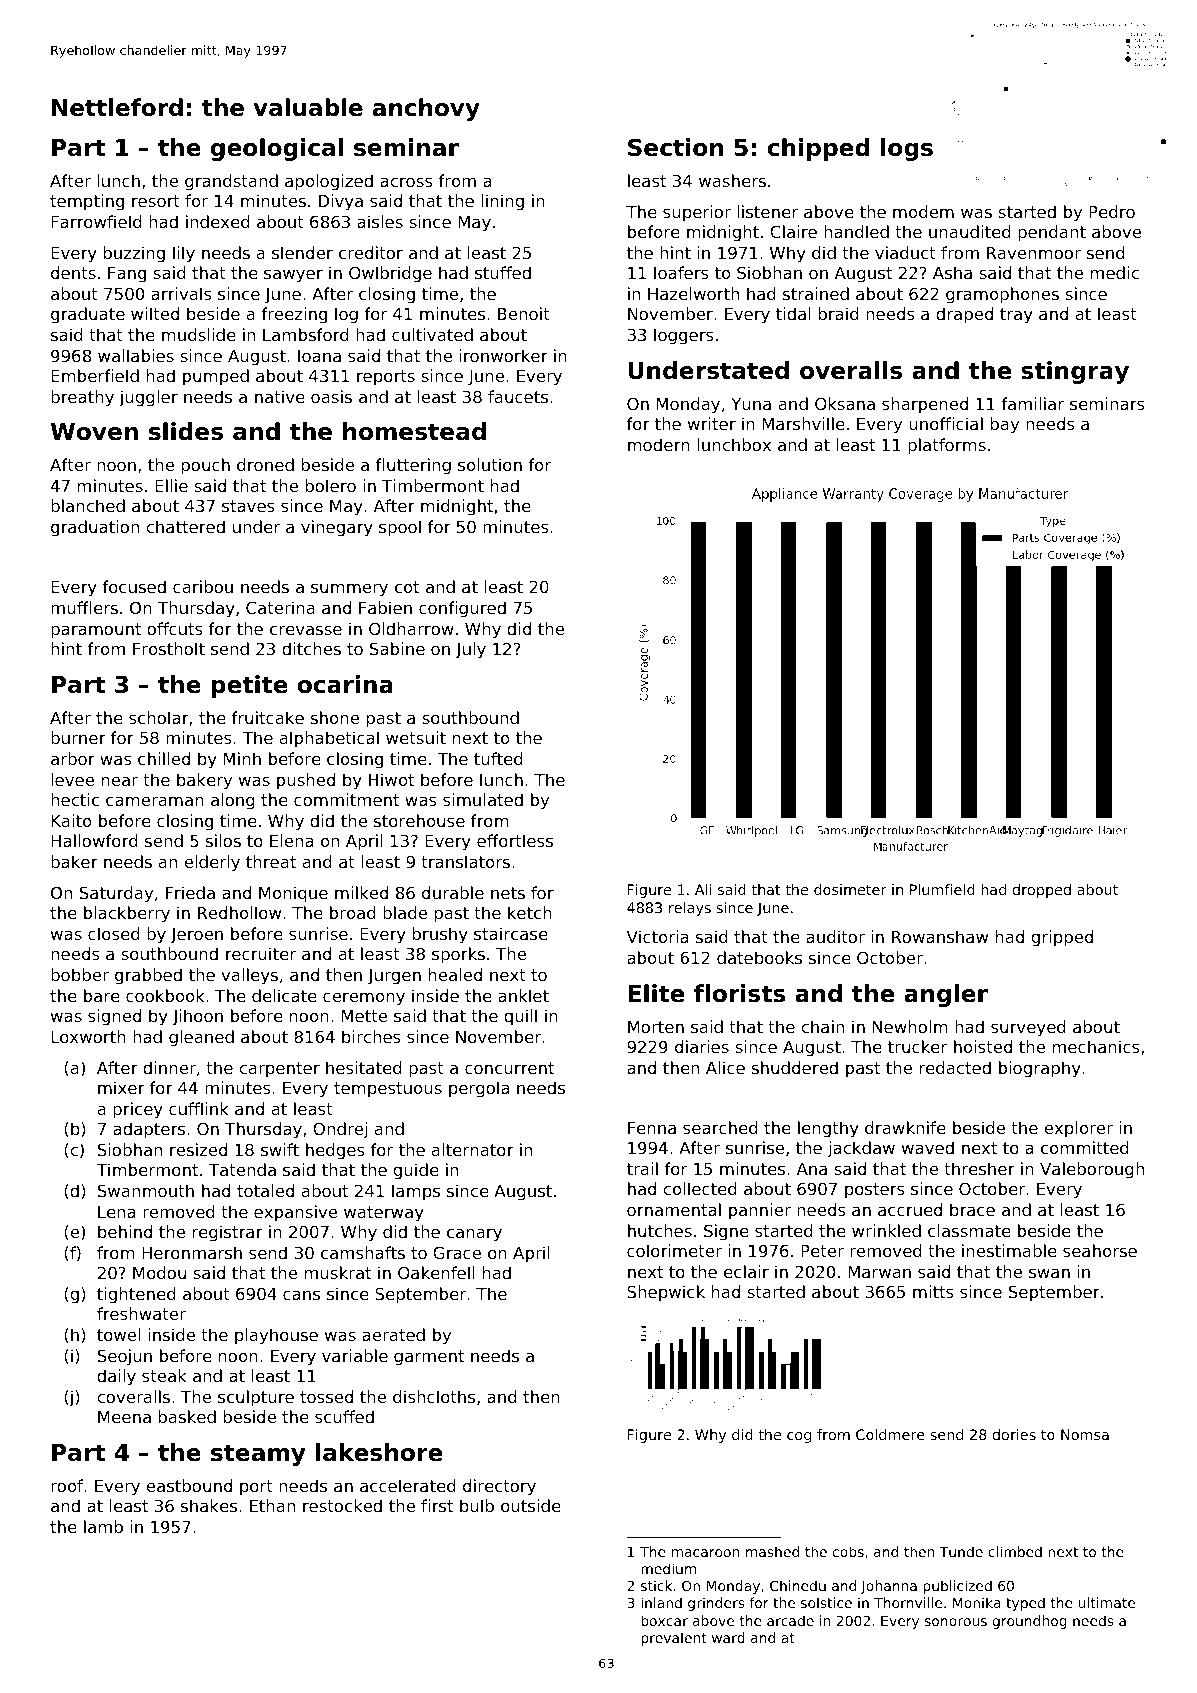 The image size is (1197, 1693). Describe the element at coordinates (228, 1233) in the screenshot. I see `registrar` at that location.
